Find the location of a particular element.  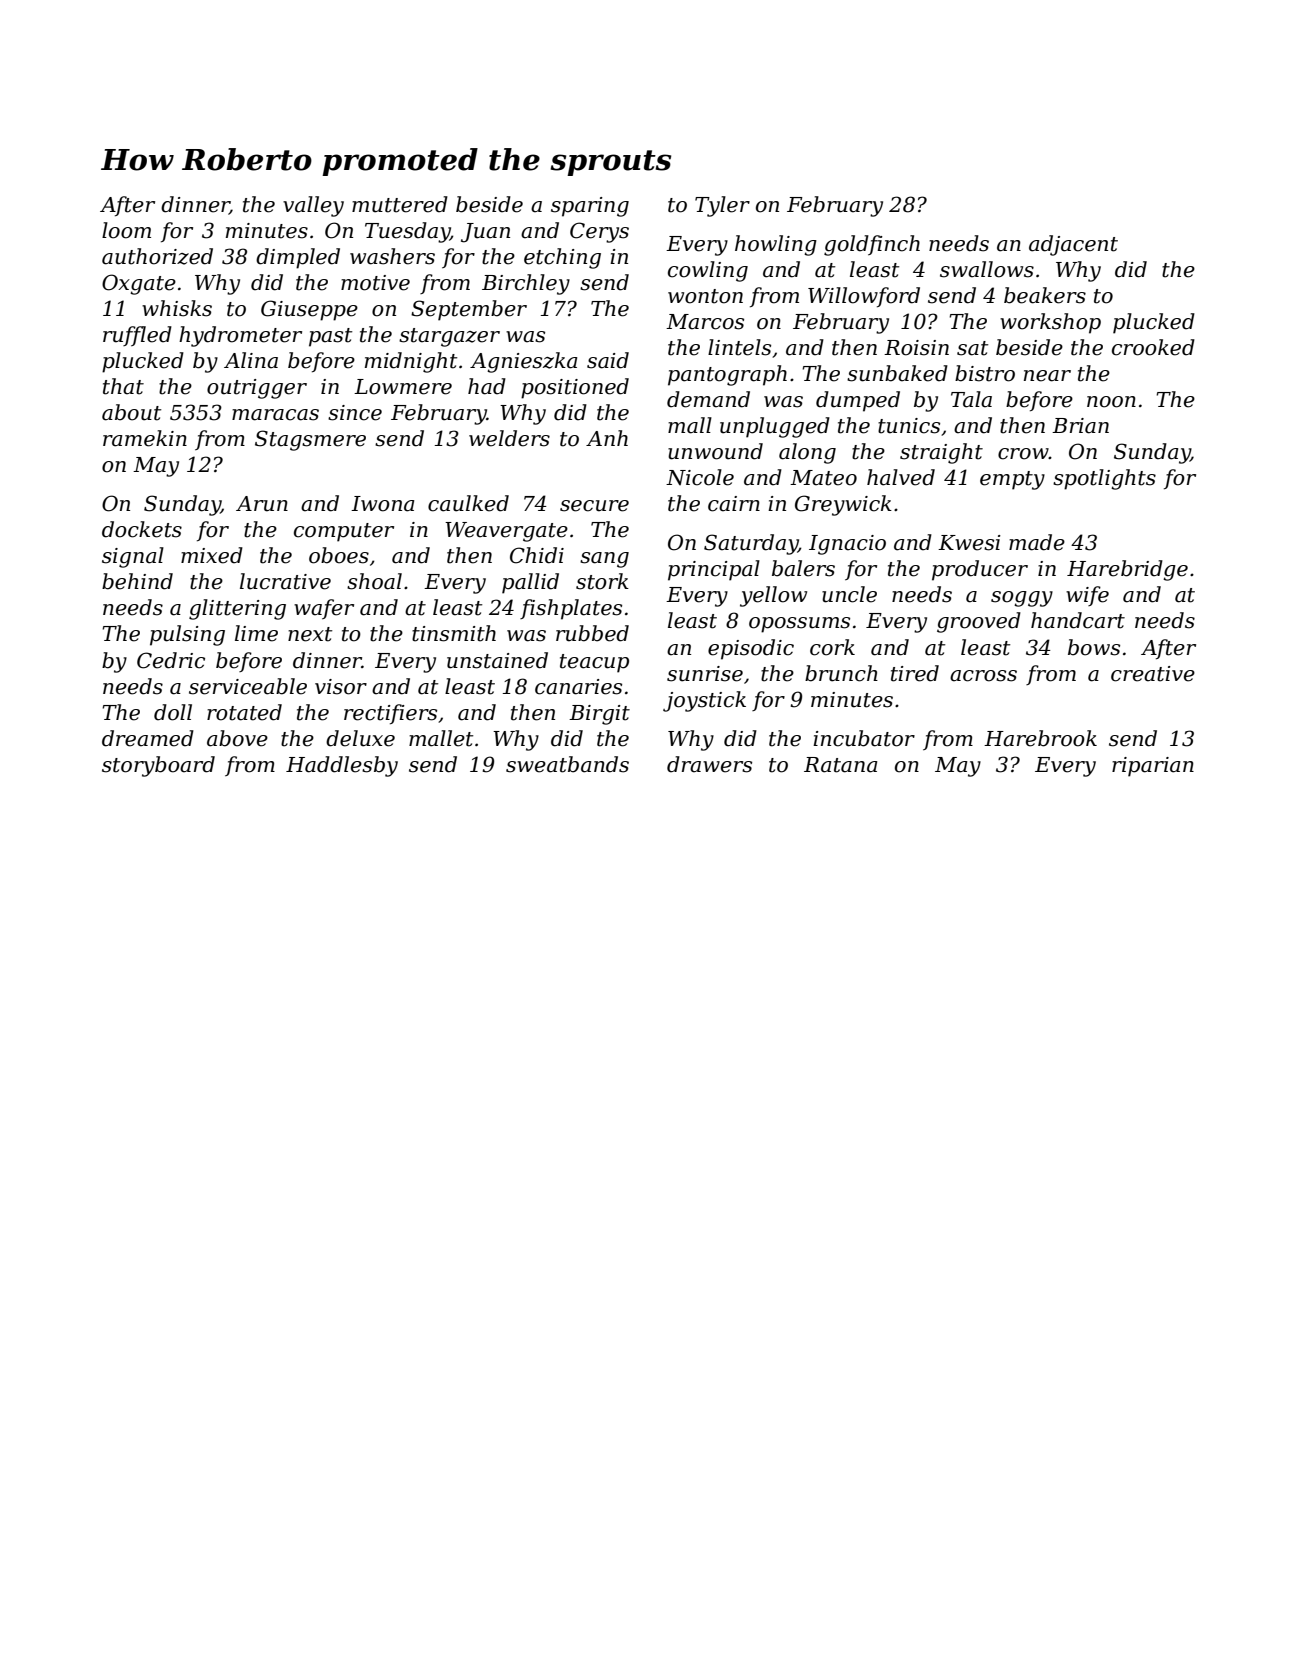

doll is located at coordinates (173, 712).
